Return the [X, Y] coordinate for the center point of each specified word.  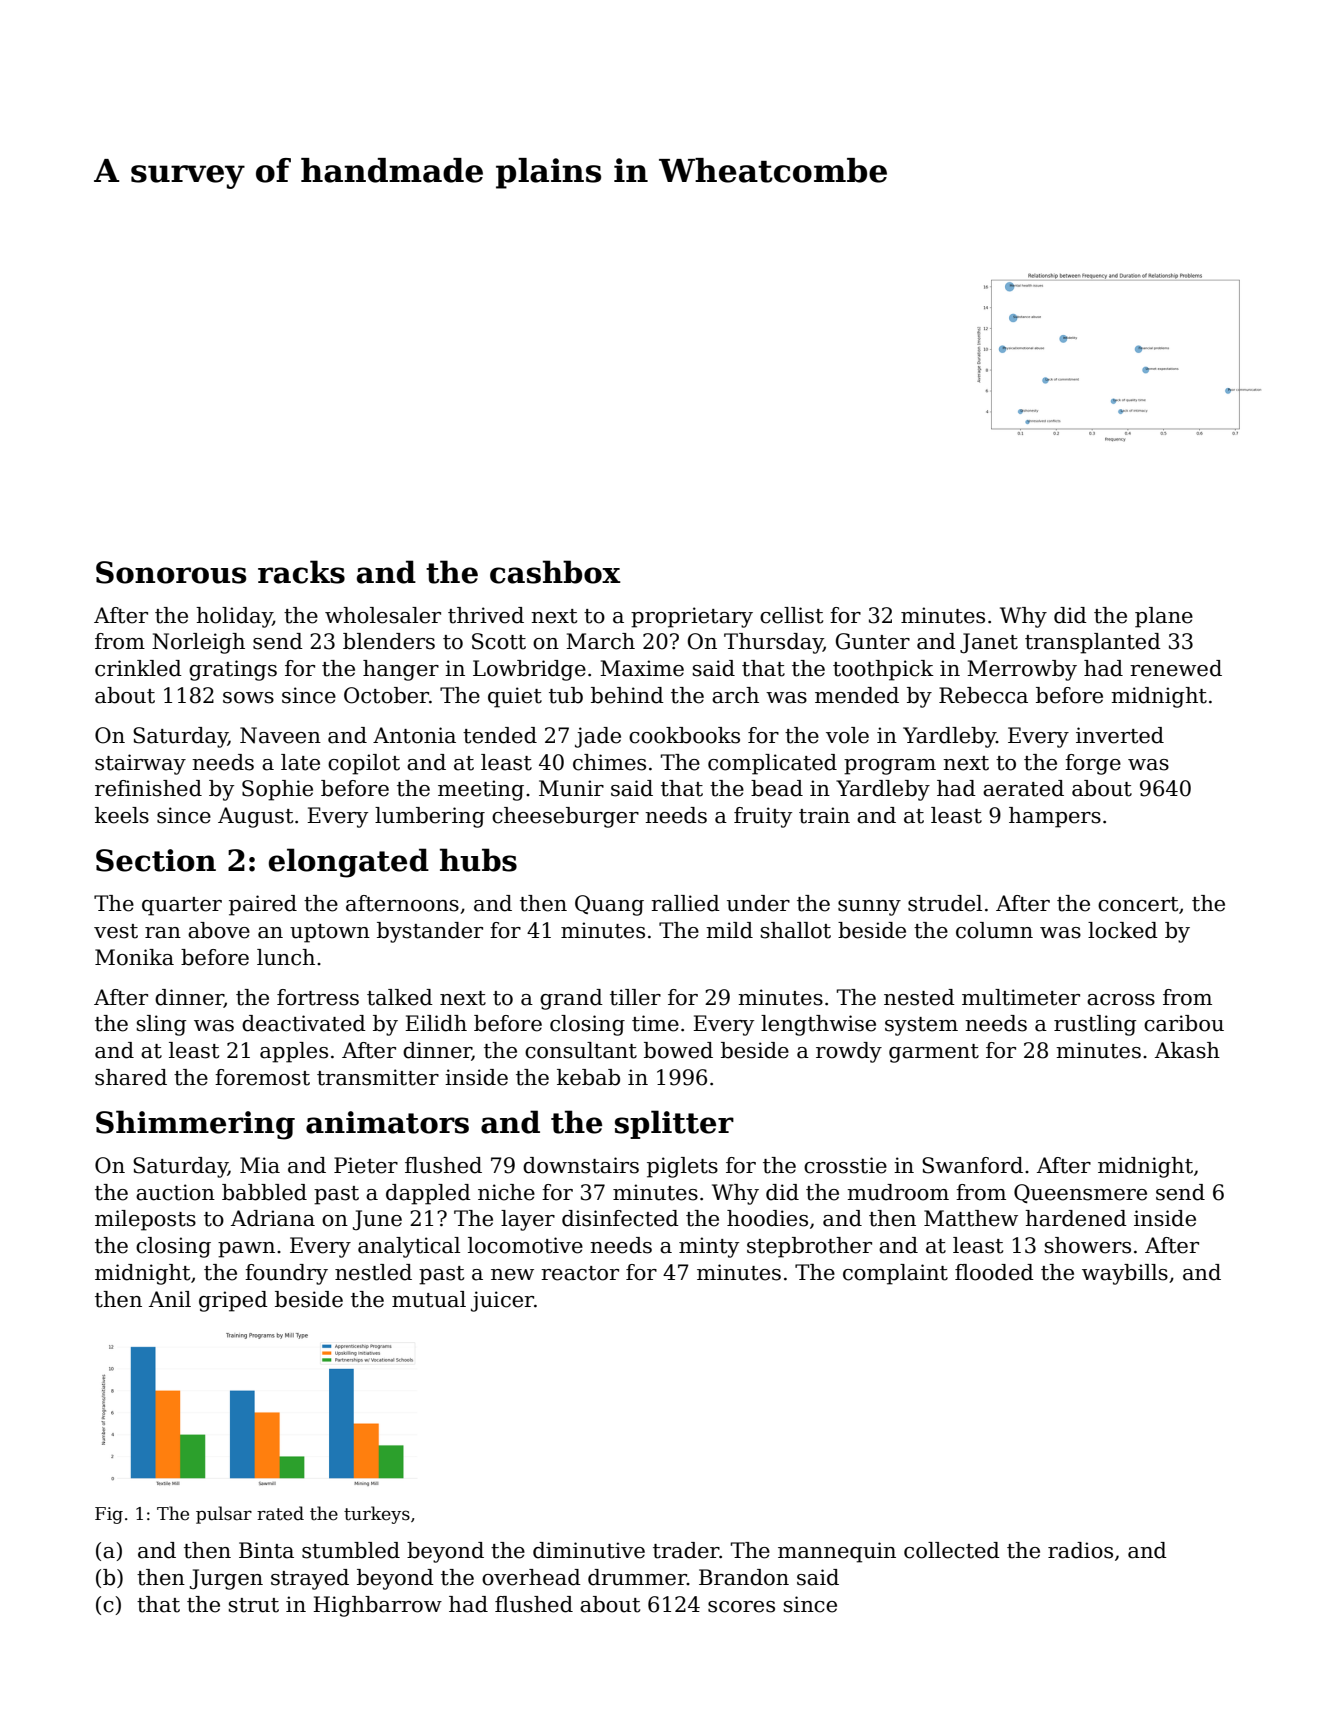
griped [233, 1301]
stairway [140, 764]
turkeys [377, 1515]
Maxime [642, 668]
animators [387, 1122]
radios [1080, 1550]
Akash [1187, 1050]
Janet [989, 643]
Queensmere [1080, 1193]
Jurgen [226, 1579]
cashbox [555, 572]
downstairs [581, 1165]
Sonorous [171, 572]
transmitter [378, 1077]
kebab [588, 1077]
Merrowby [1022, 670]
